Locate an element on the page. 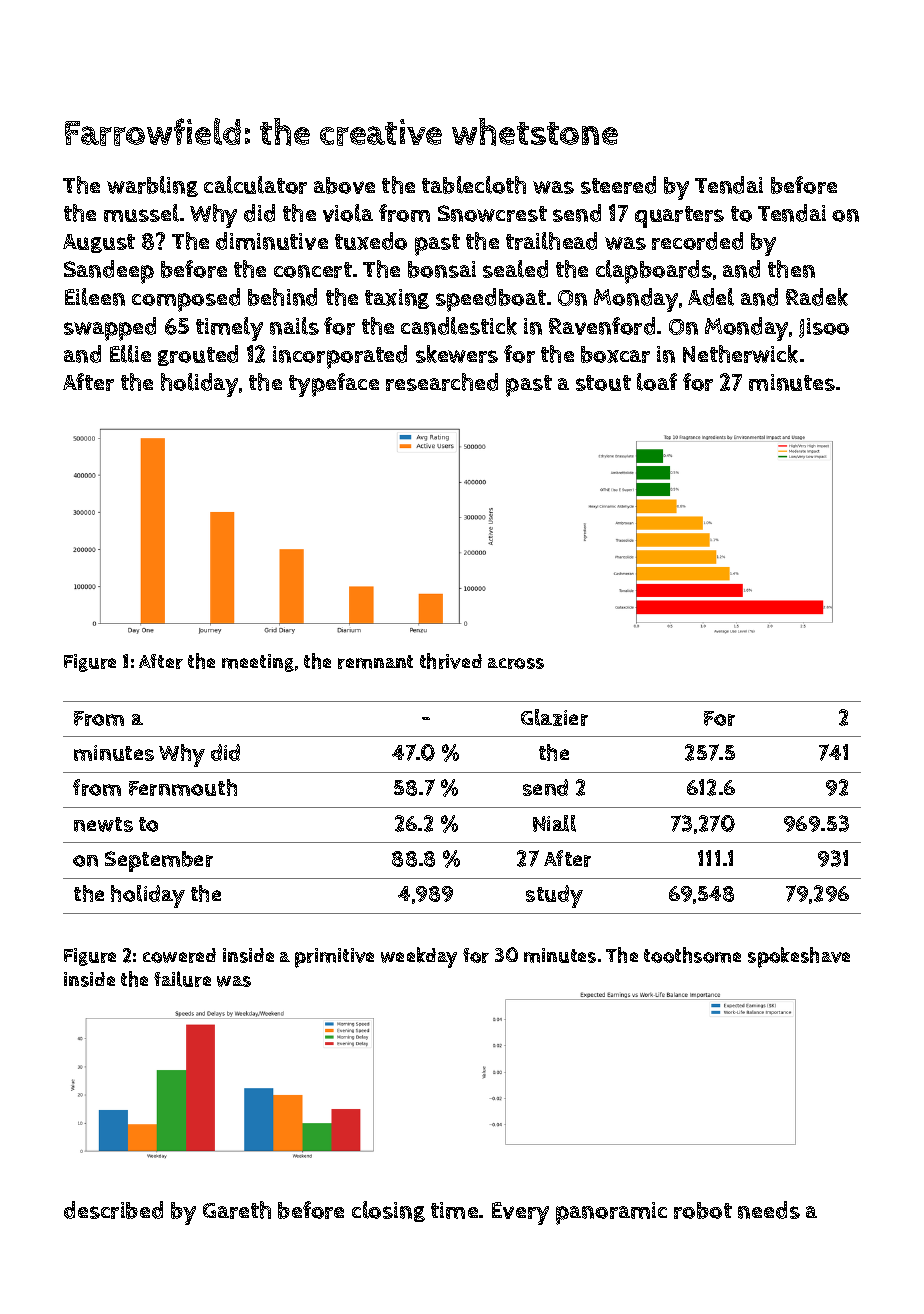  robot is located at coordinates (703, 1210).
